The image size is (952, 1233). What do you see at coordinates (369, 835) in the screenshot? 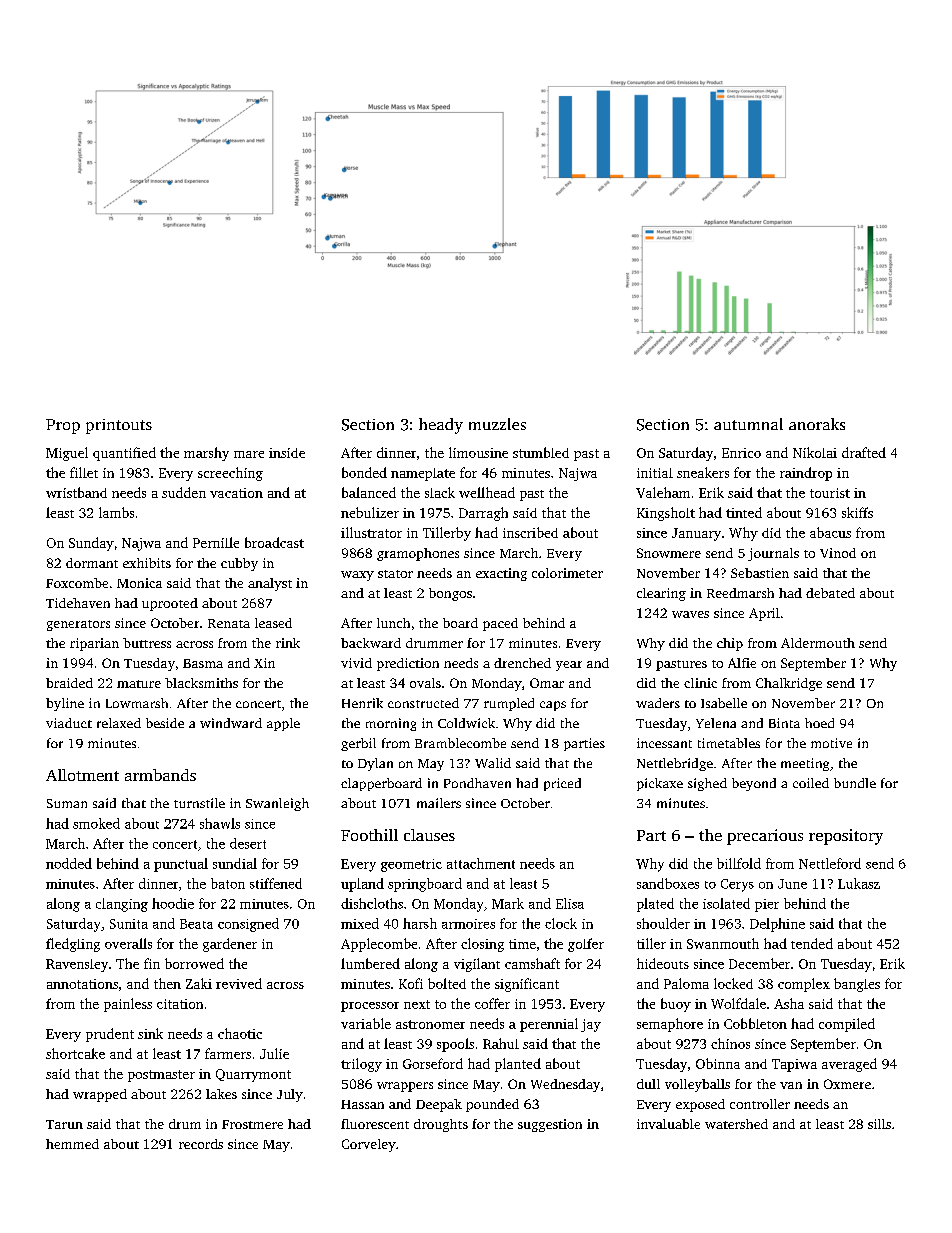
I see `Foothill` at bounding box center [369, 835].
